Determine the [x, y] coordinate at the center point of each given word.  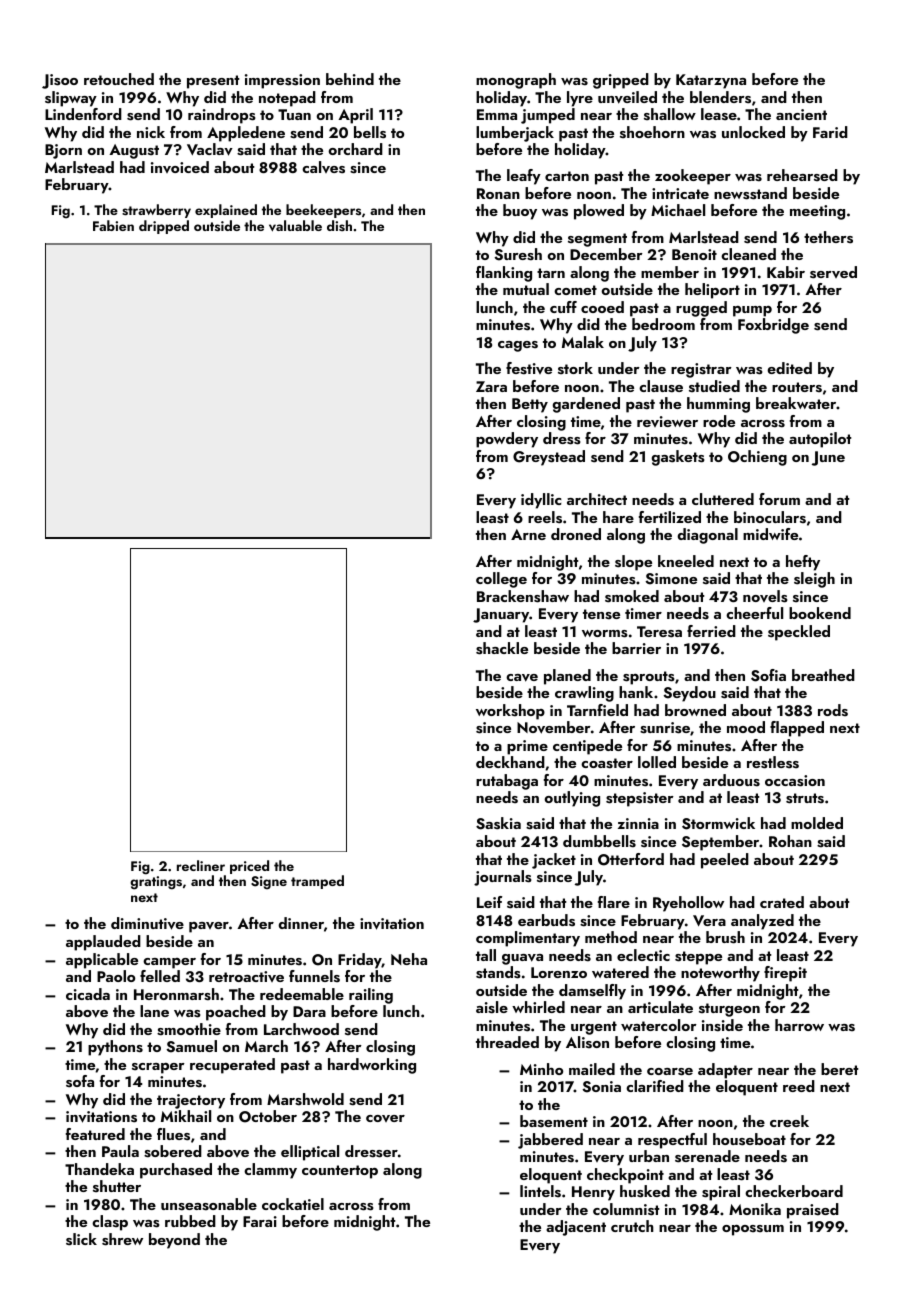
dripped [164, 227]
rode [719, 421]
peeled [725, 861]
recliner [201, 865]
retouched [119, 79]
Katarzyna [711, 81]
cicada [88, 994]
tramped [317, 882]
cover [385, 1118]
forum [779, 499]
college [501, 580]
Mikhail [186, 1116]
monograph [516, 81]
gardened [586, 405]
